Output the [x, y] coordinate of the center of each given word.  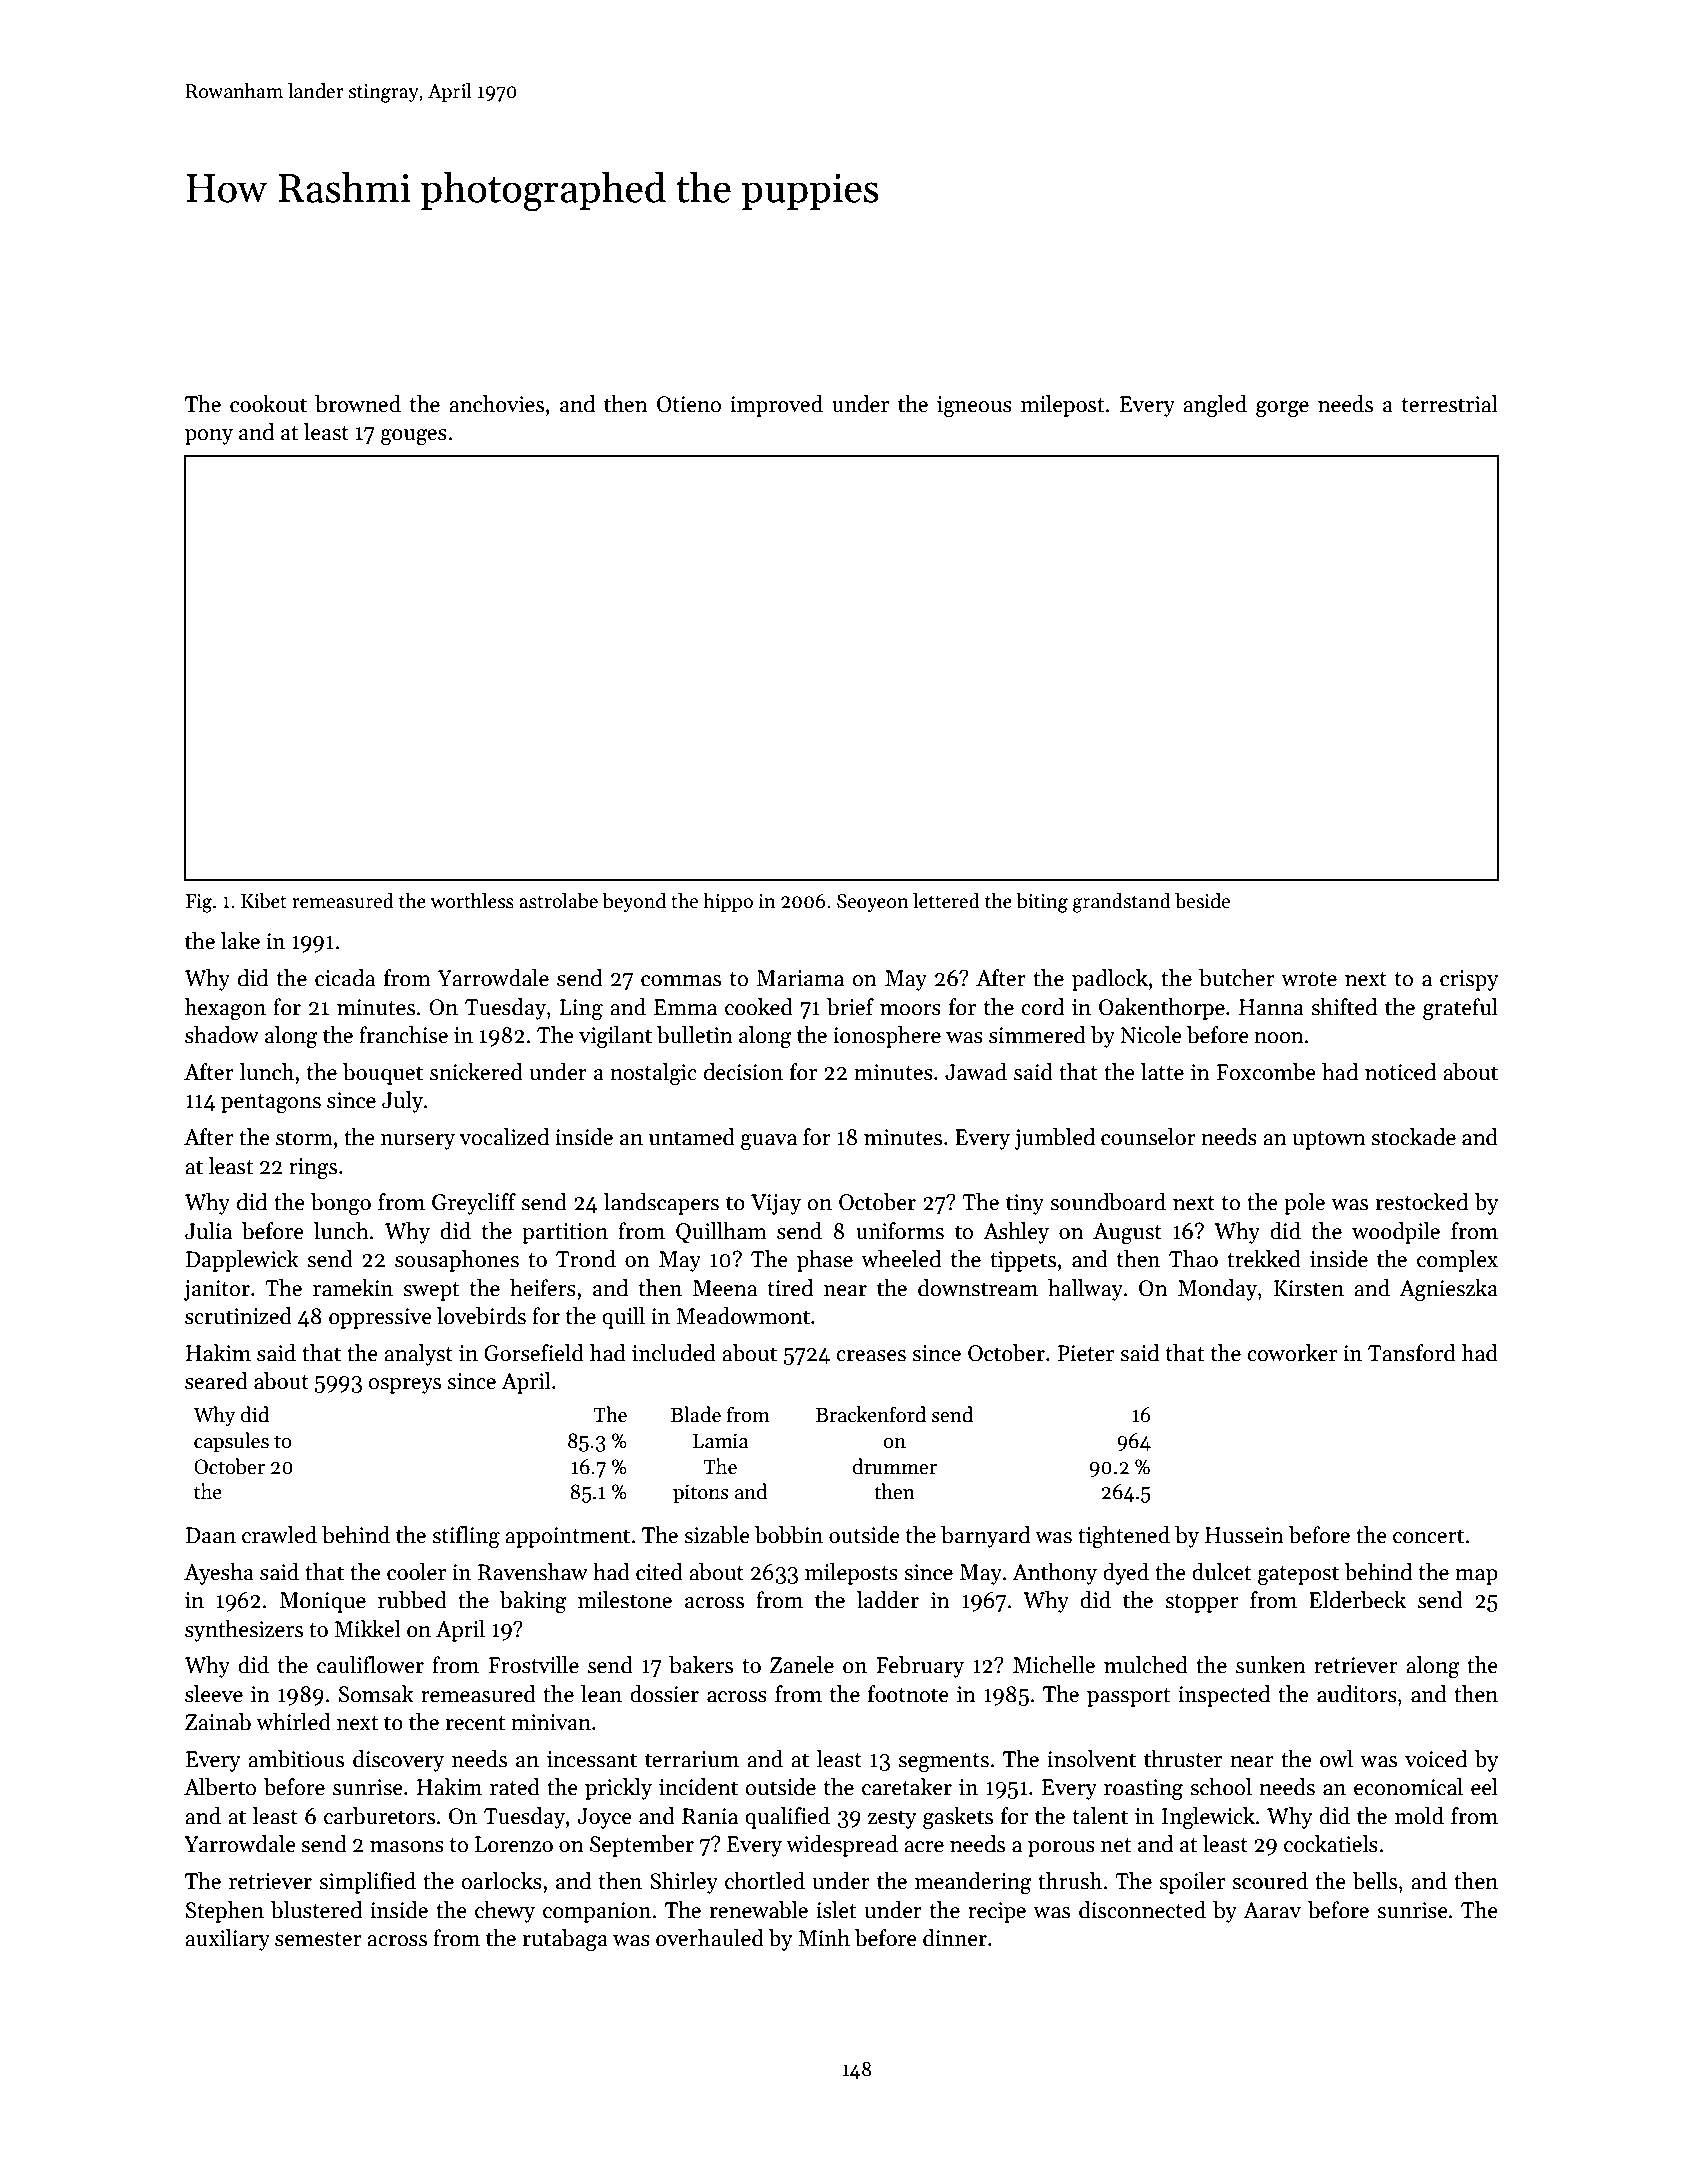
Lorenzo [514, 1844]
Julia [208, 1231]
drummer [895, 1466]
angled [1215, 406]
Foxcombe [1266, 1072]
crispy [1469, 980]
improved [776, 406]
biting [1042, 903]
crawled [279, 1535]
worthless [472, 901]
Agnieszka [1448, 1290]
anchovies [496, 404]
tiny [1025, 1204]
